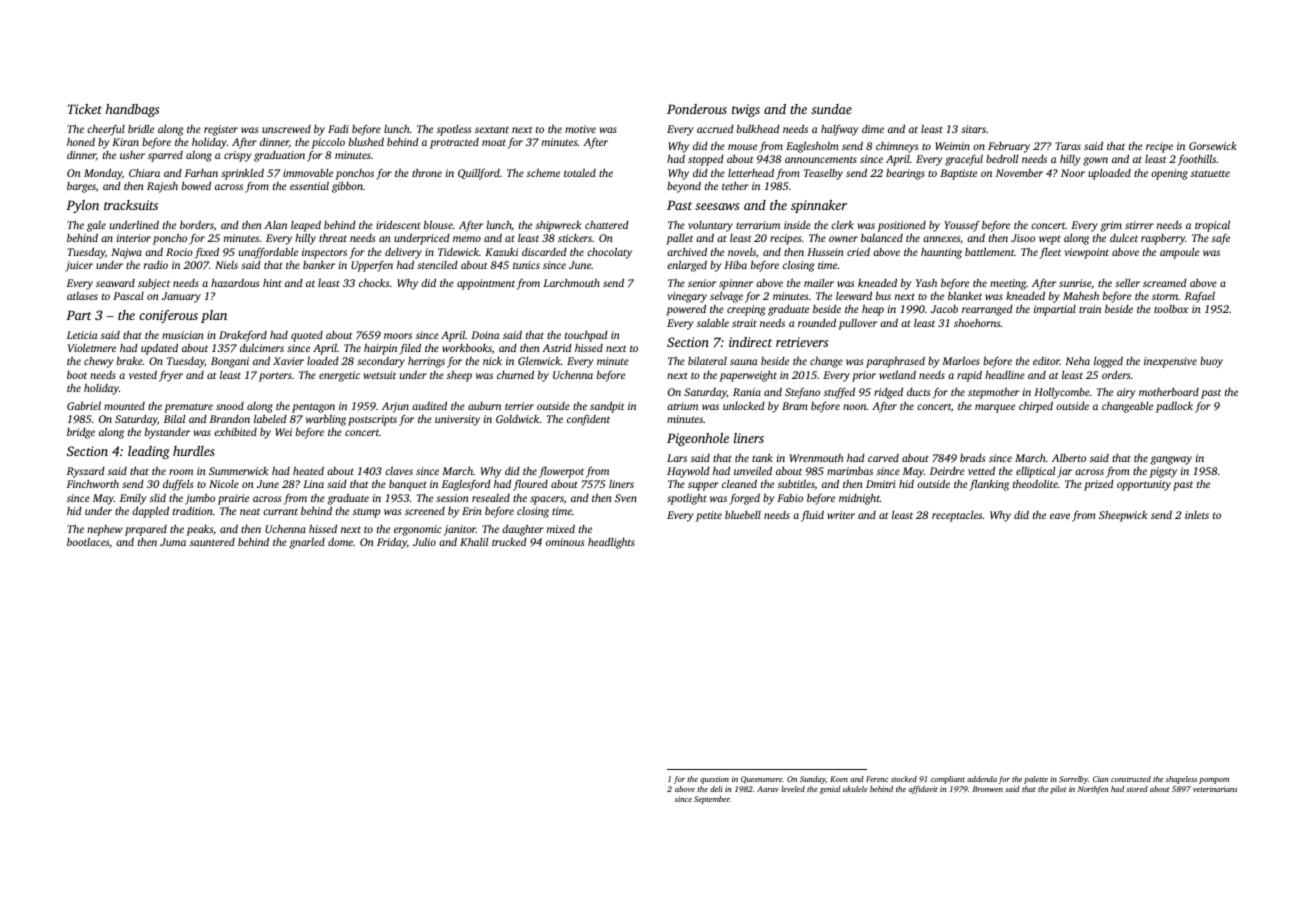  I want to click on announcements, so click(821, 159).
